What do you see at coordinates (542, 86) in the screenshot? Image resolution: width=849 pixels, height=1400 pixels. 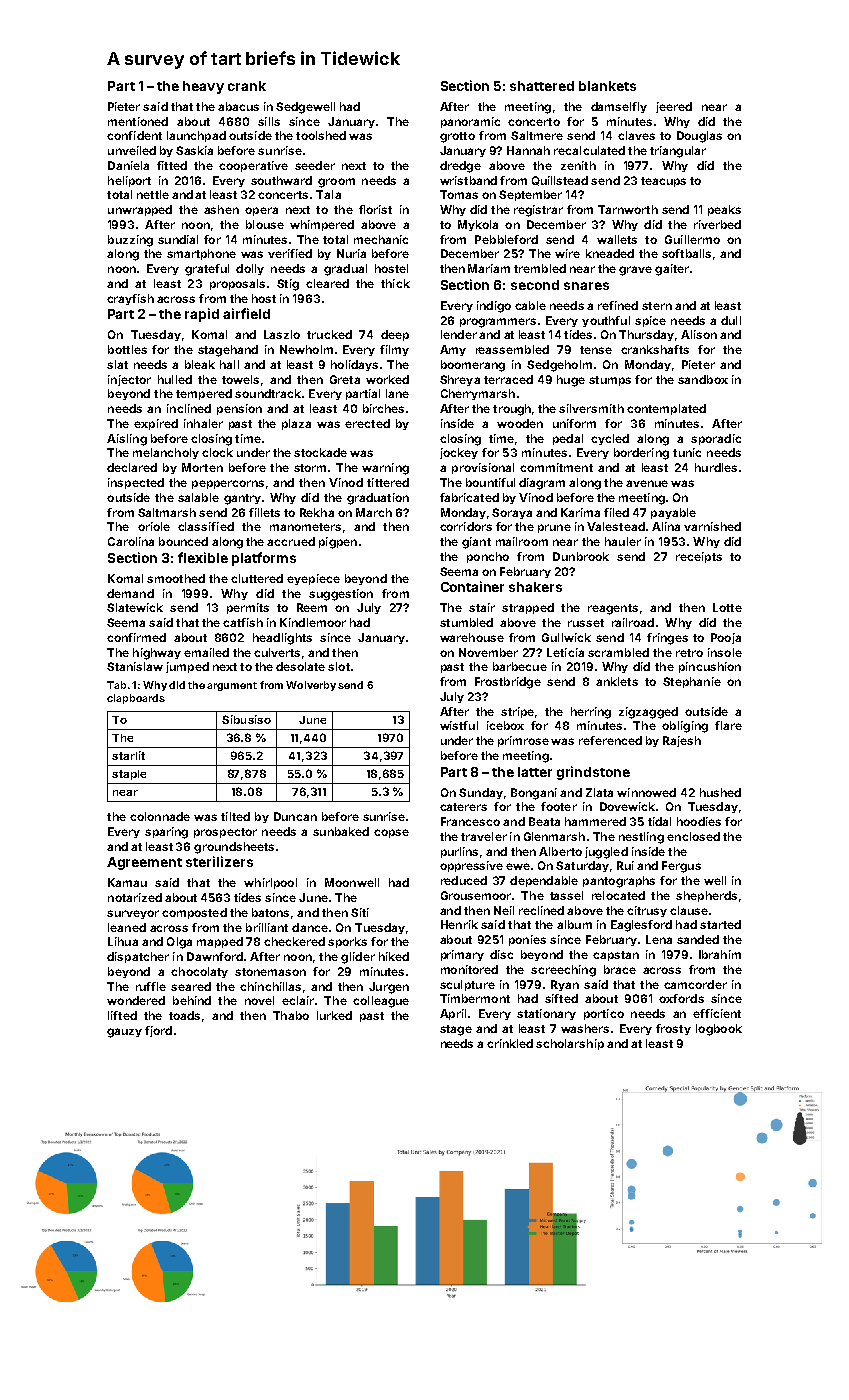 I see `shattered` at bounding box center [542, 86].
